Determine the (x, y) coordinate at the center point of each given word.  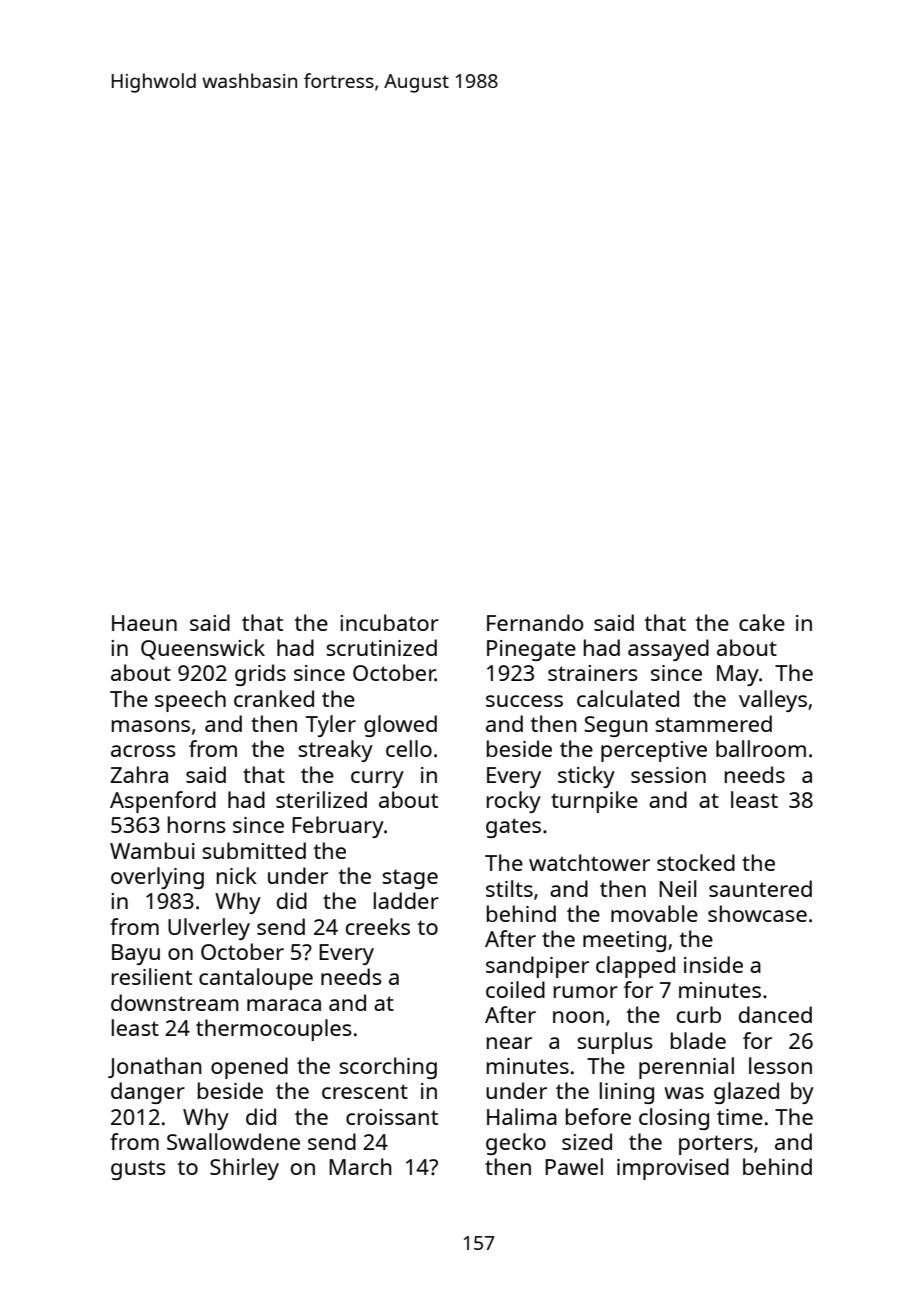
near (509, 1043)
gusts (138, 1170)
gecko (516, 1144)
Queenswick (203, 649)
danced (775, 1014)
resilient (152, 976)
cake (762, 622)
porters (716, 1145)
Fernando (535, 622)
